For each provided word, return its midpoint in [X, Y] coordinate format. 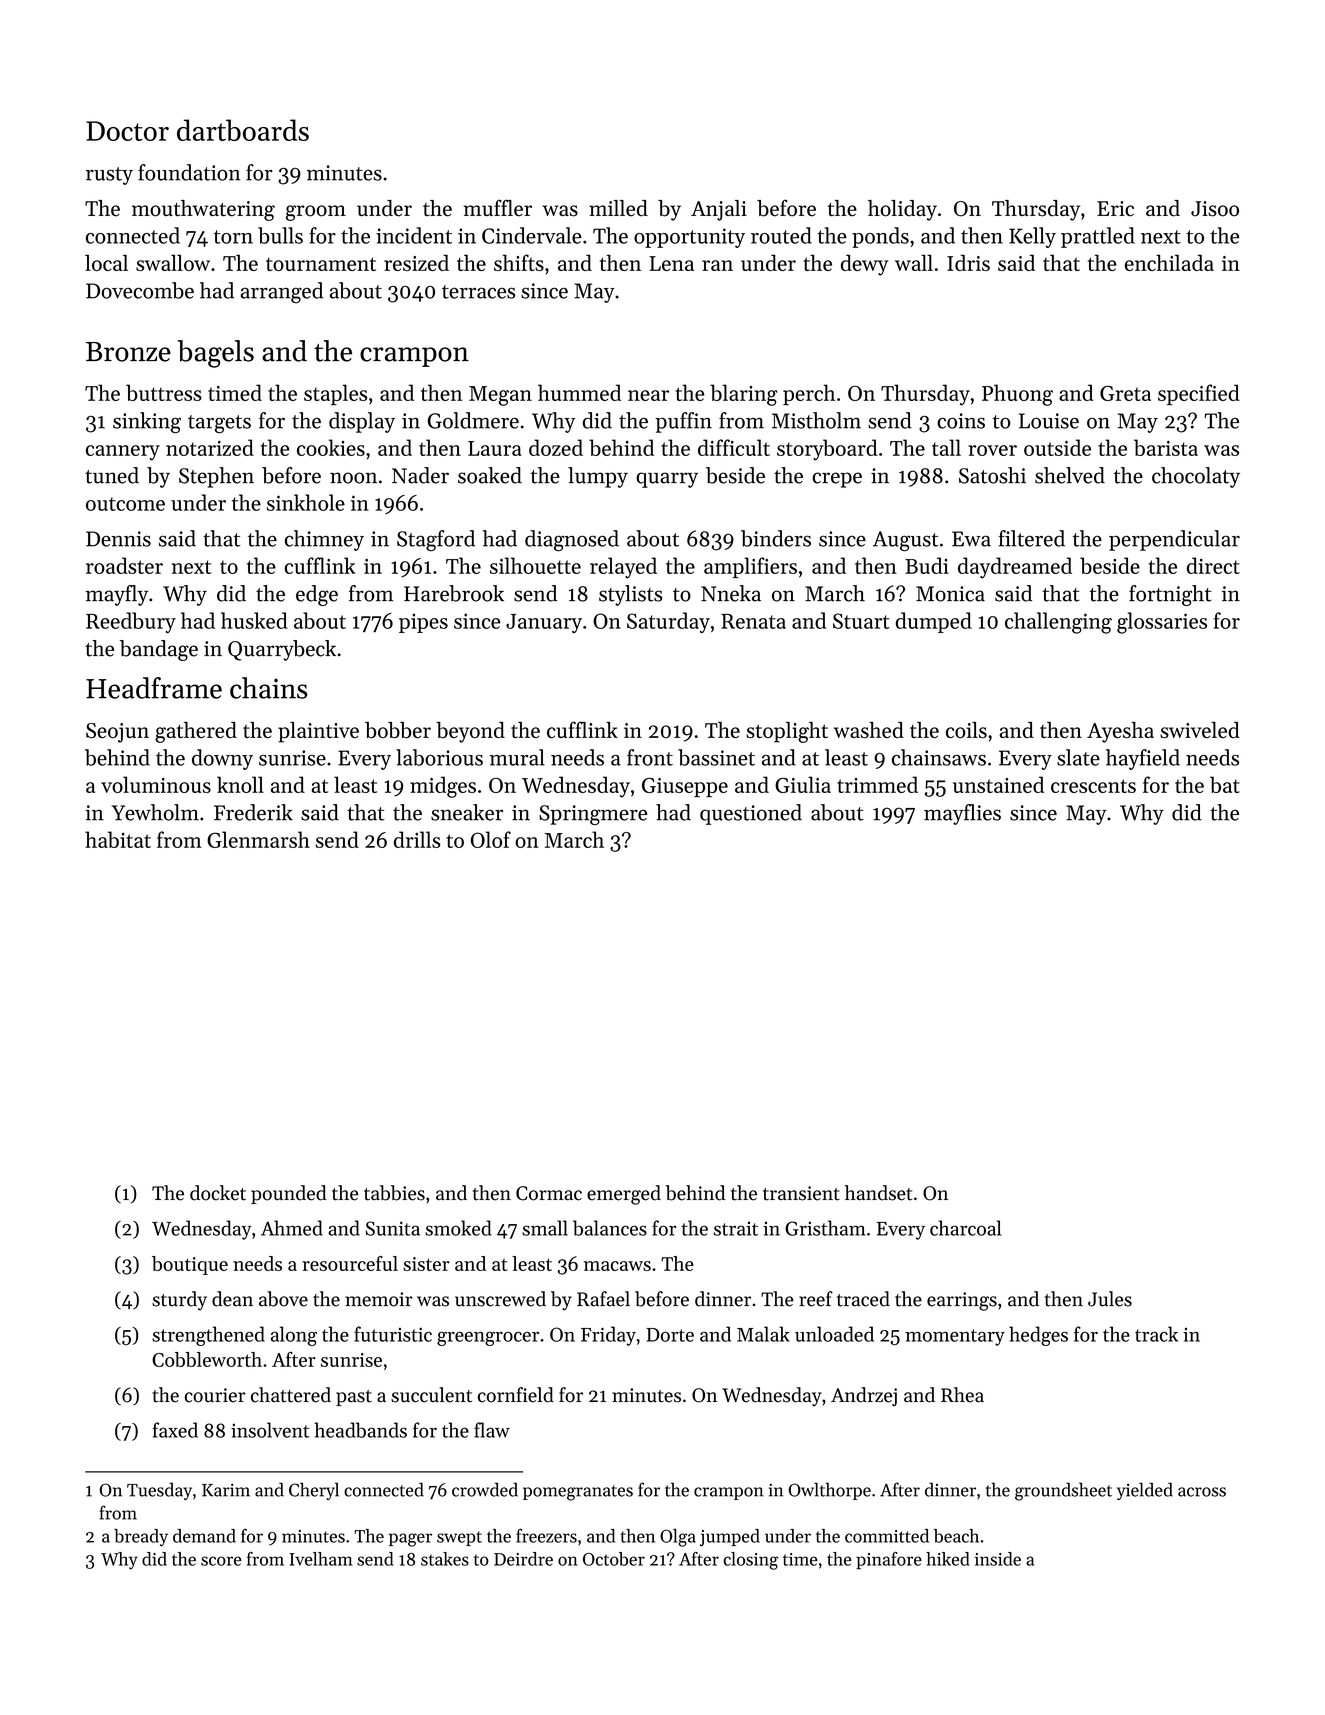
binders [776, 538]
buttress [164, 392]
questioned [751, 814]
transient [801, 1193]
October [614, 1559]
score [221, 1561]
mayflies [962, 814]
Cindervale [532, 235]
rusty [109, 176]
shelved [1070, 475]
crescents [1093, 786]
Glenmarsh [258, 839]
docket [218, 1193]
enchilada [1169, 262]
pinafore [889, 1560]
